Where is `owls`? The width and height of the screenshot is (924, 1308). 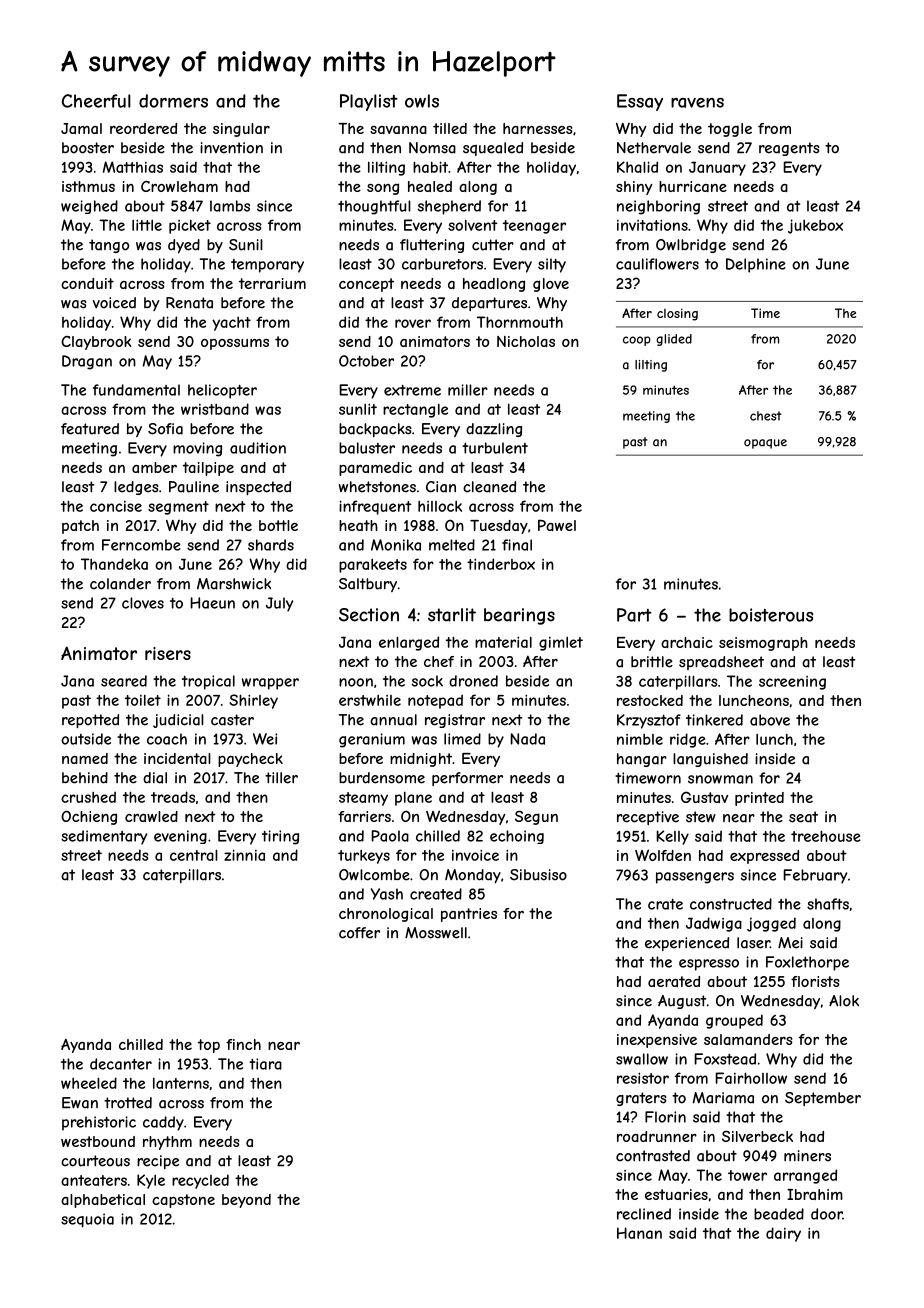
owls is located at coordinates (422, 101).
